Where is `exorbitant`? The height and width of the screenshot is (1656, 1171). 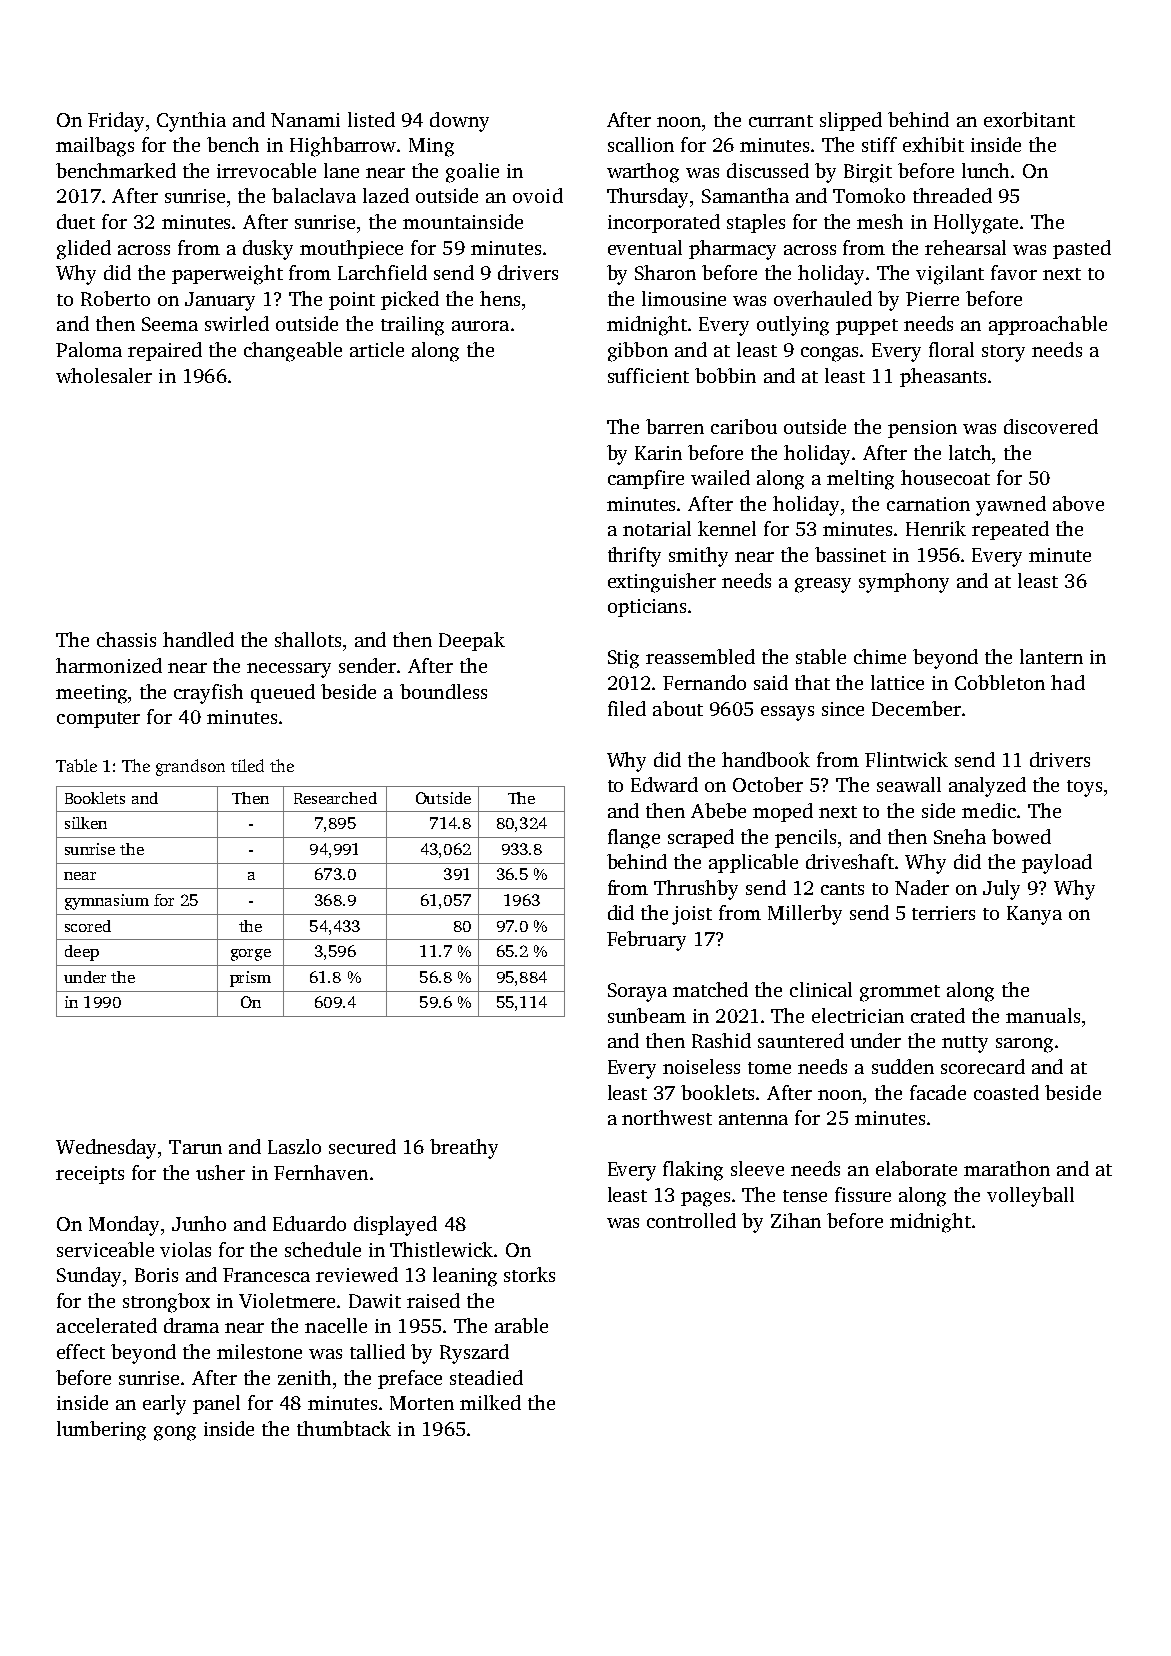
exorbitant is located at coordinates (1029, 119).
